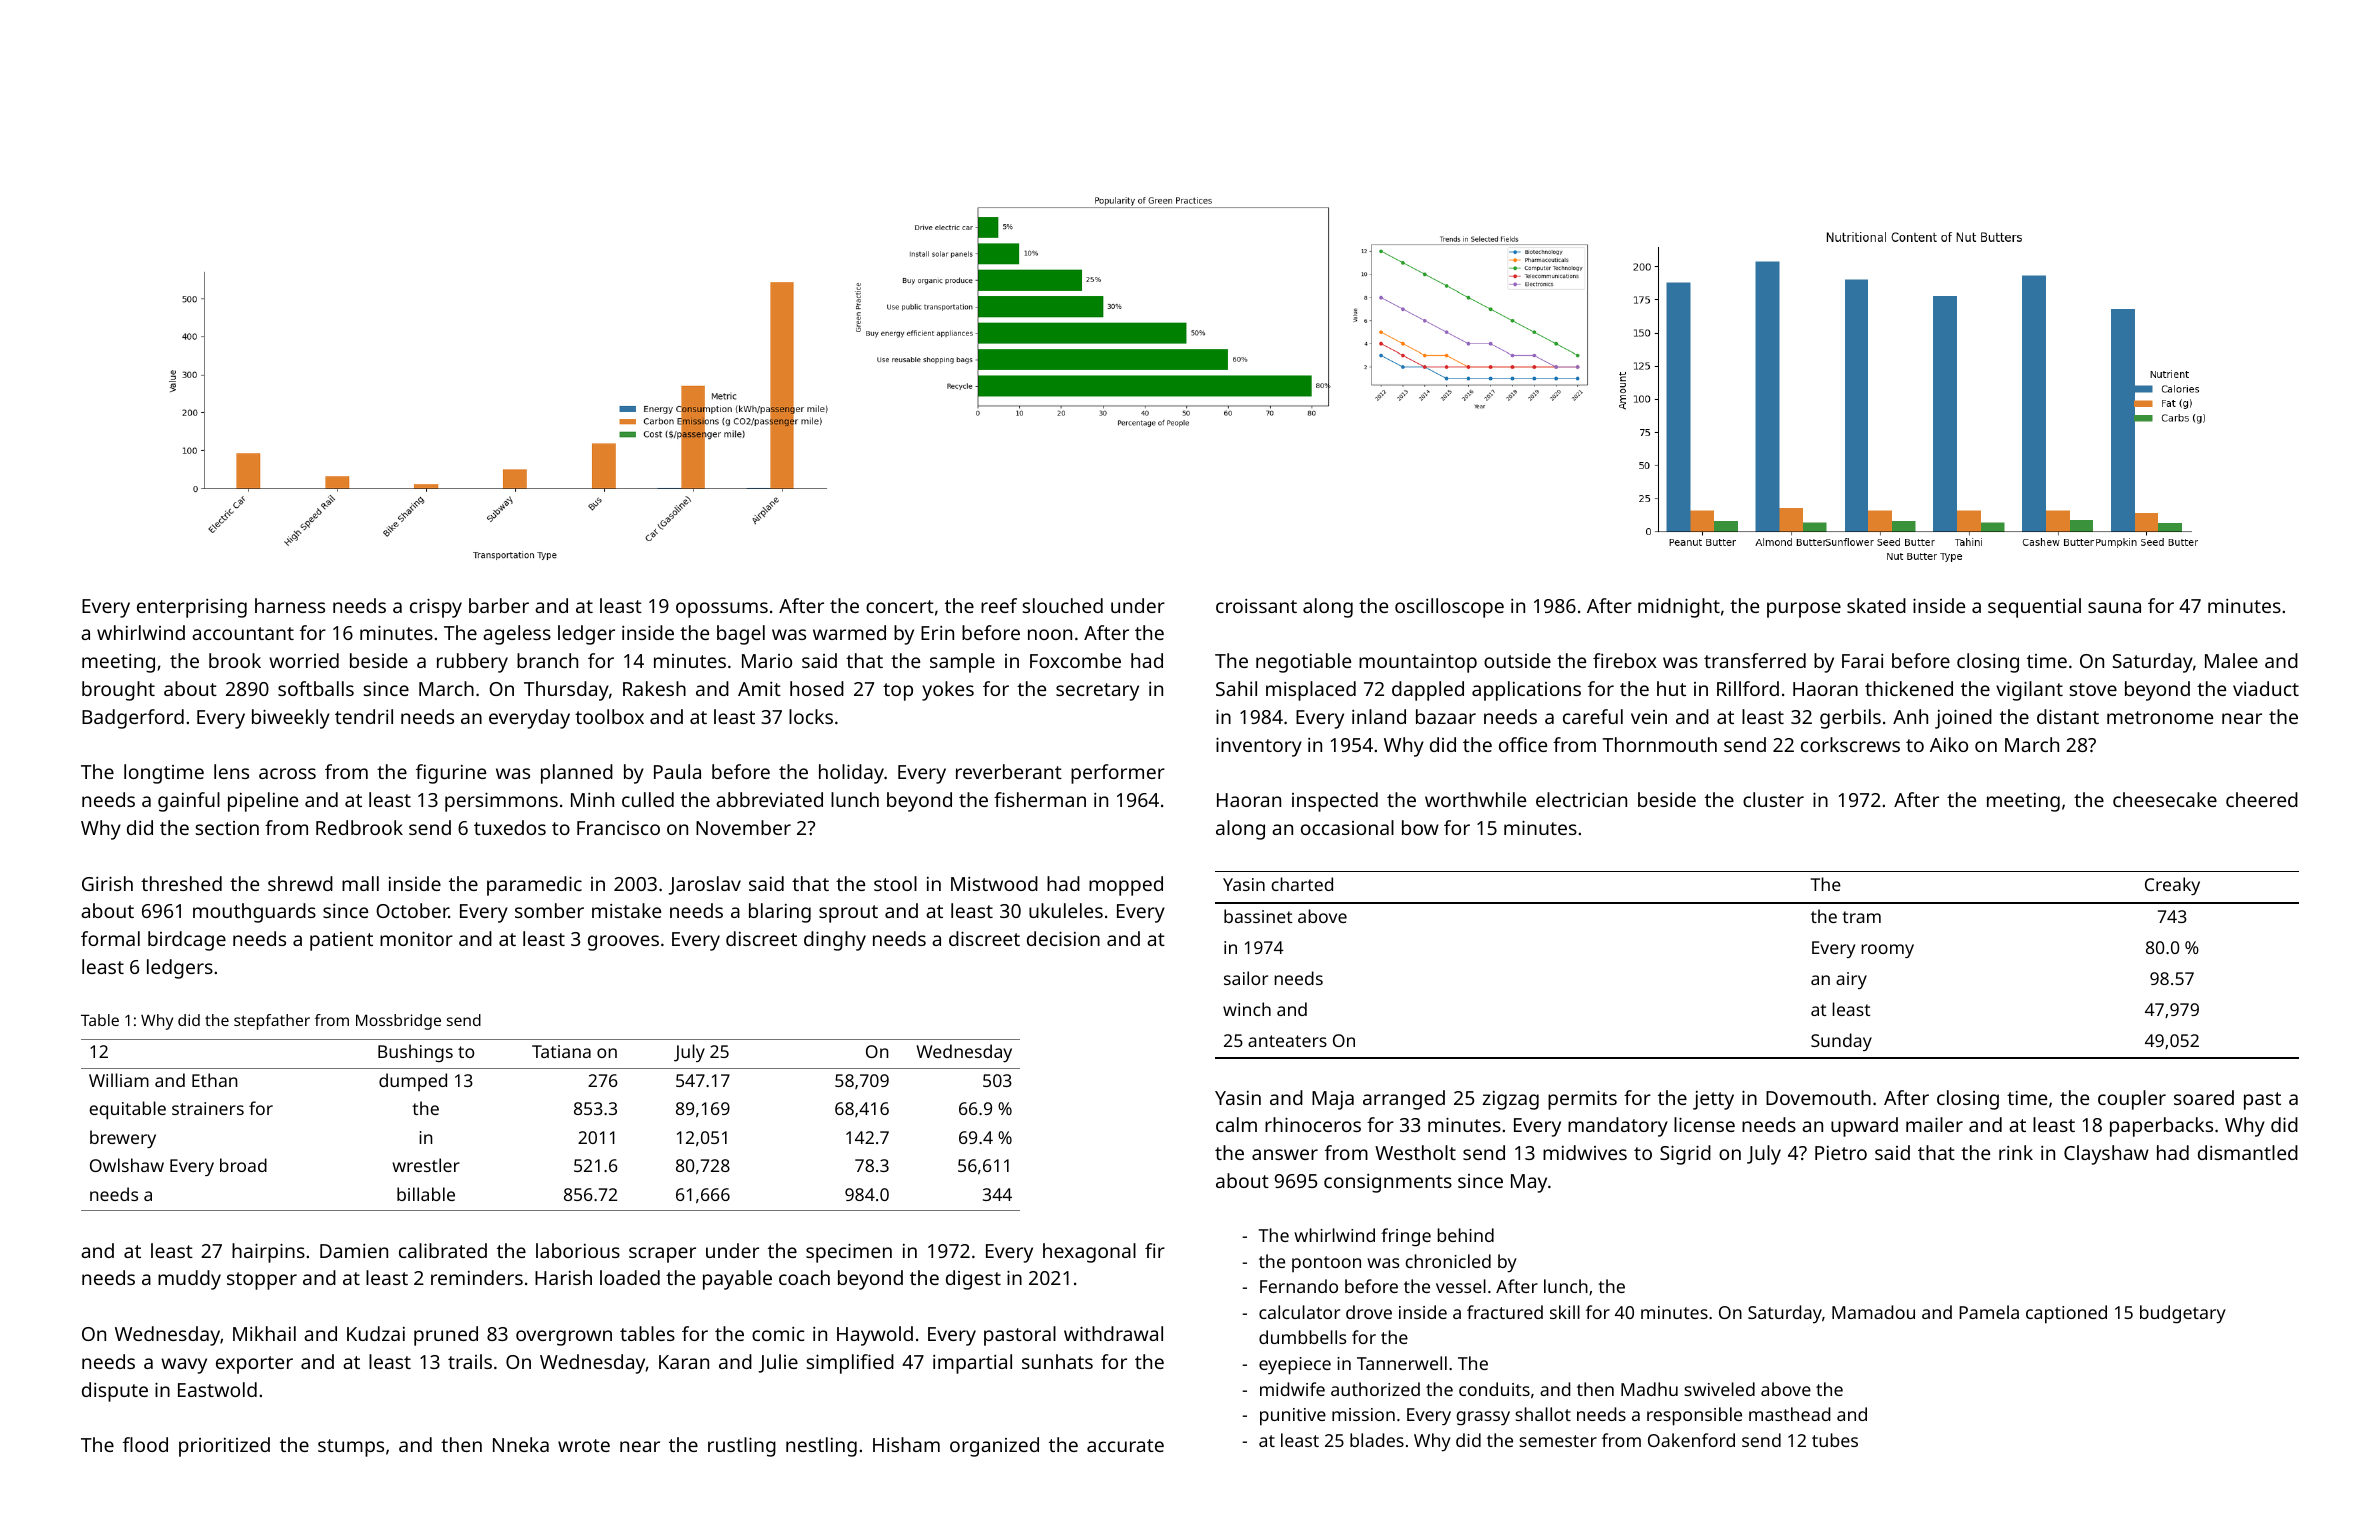  I want to click on outside, so click(1517, 660).
